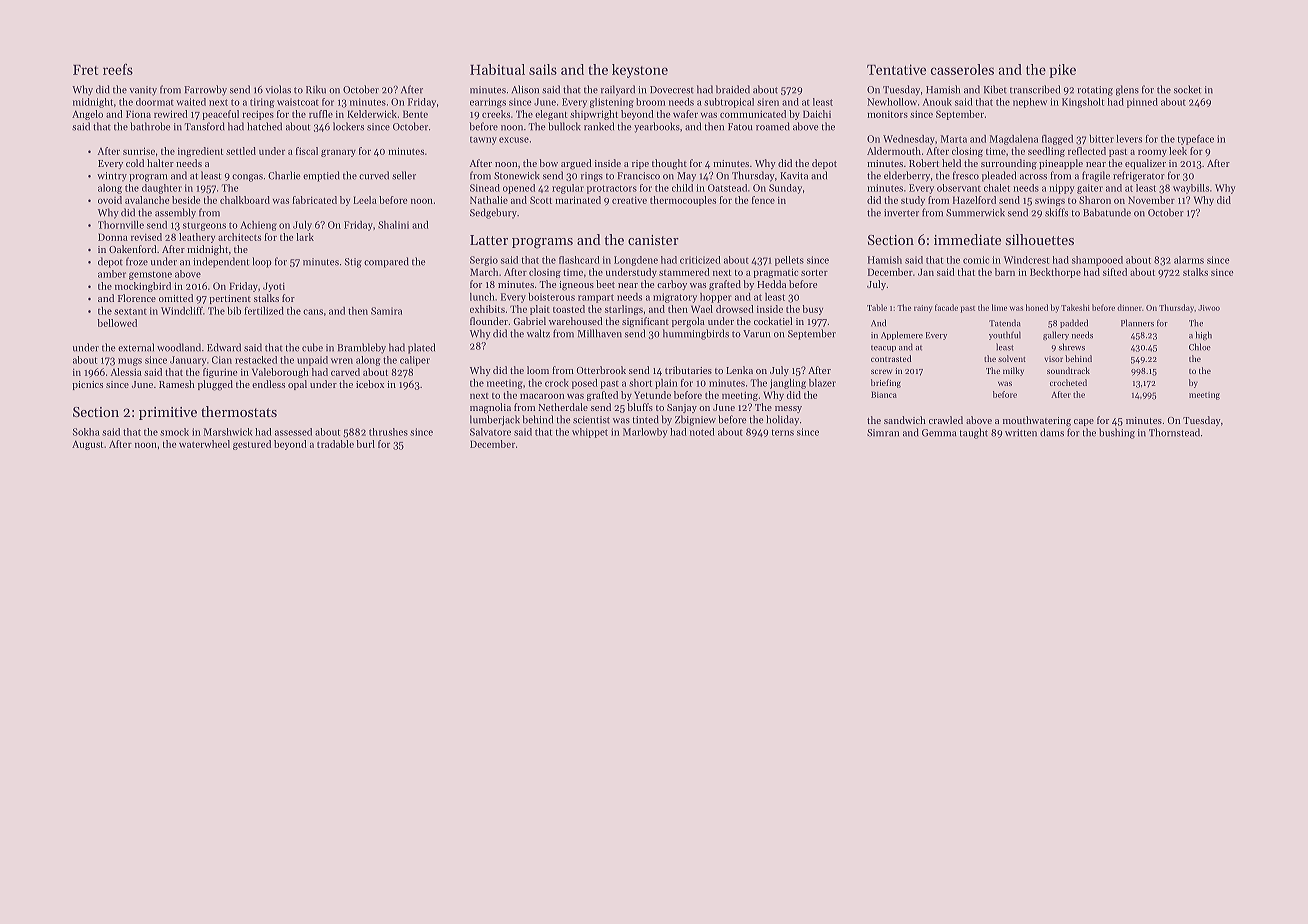 This screenshot has height=924, width=1308. I want to click on pineapple, so click(1061, 164).
